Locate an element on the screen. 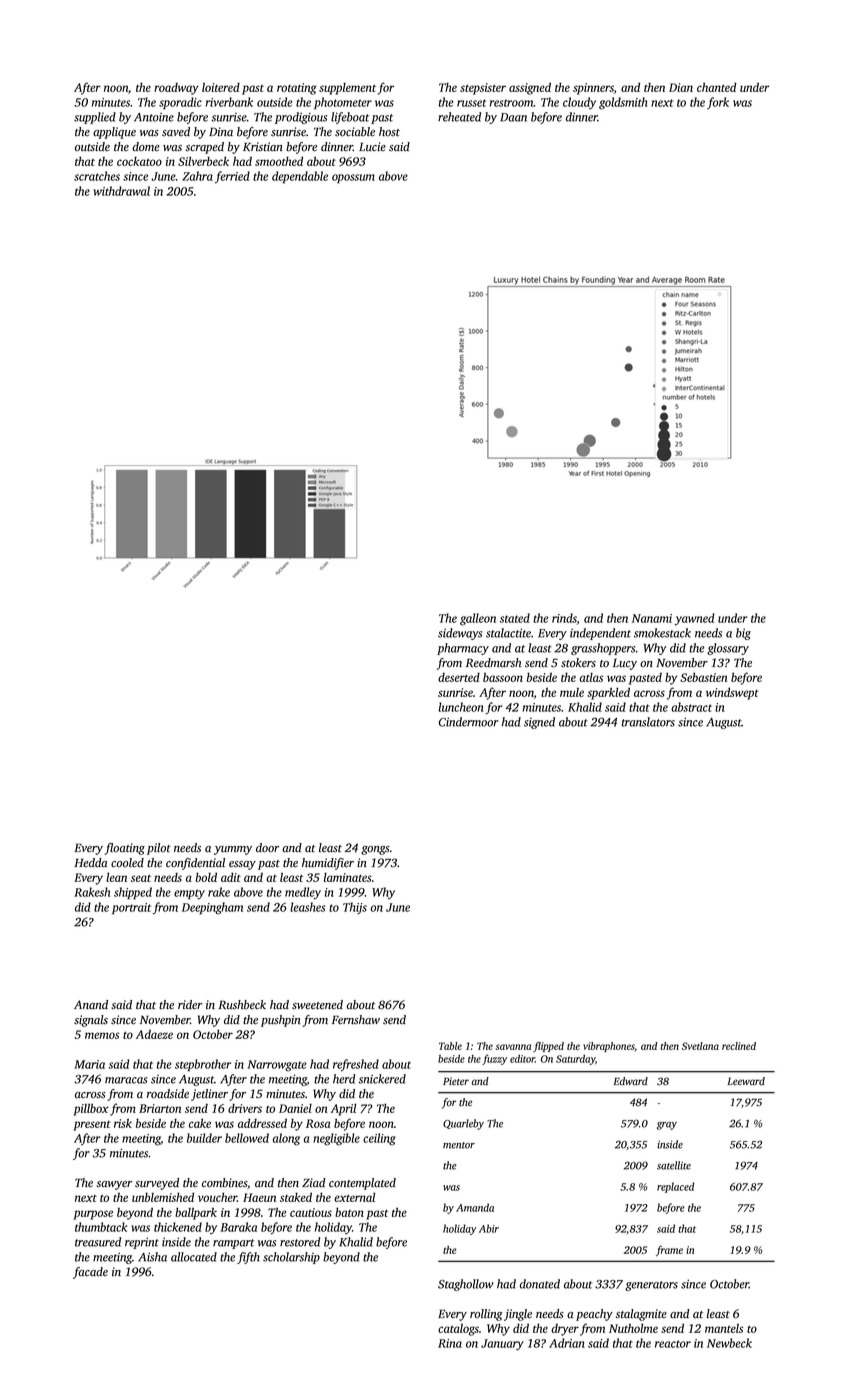  scratches is located at coordinates (97, 176).
